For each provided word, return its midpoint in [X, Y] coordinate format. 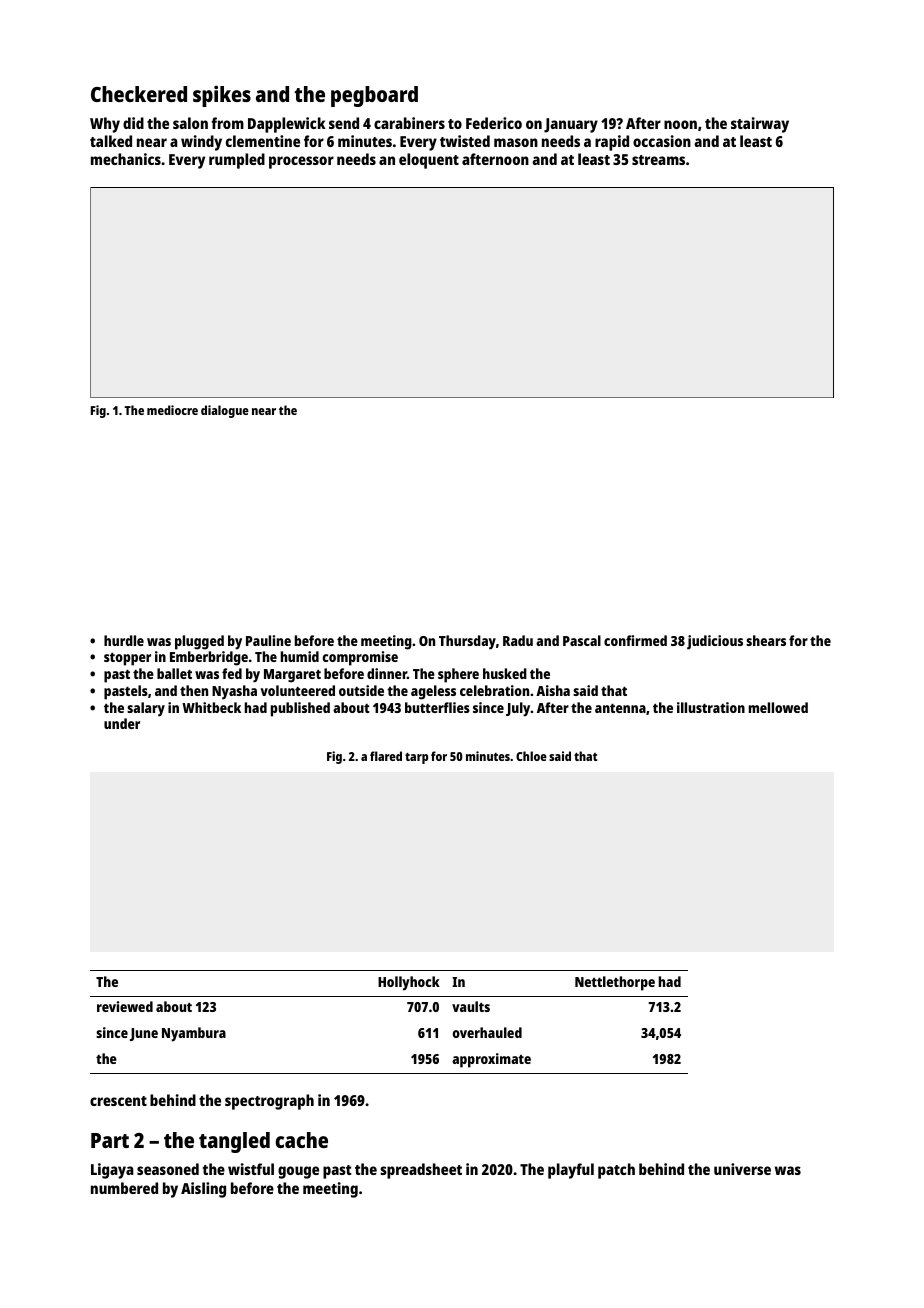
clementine [263, 141]
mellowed [778, 707]
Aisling [203, 1190]
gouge [298, 1172]
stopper [127, 659]
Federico [494, 123]
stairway [760, 125]
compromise [360, 658]
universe [742, 1169]
